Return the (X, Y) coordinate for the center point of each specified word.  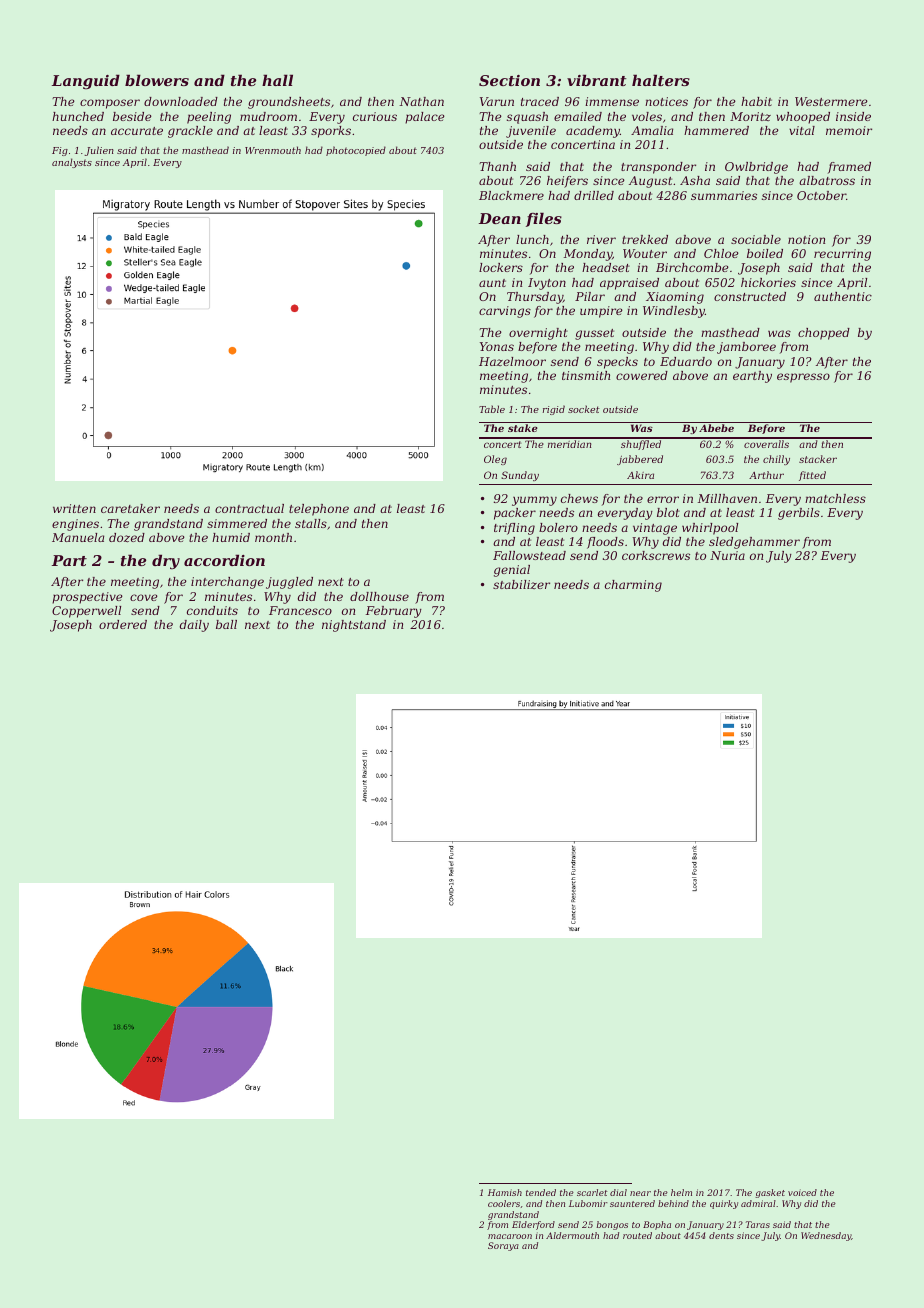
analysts (72, 163)
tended (541, 1192)
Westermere (831, 101)
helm (681, 1192)
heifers (567, 182)
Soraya (503, 1246)
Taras (758, 1224)
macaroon (510, 1236)
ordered (123, 624)
